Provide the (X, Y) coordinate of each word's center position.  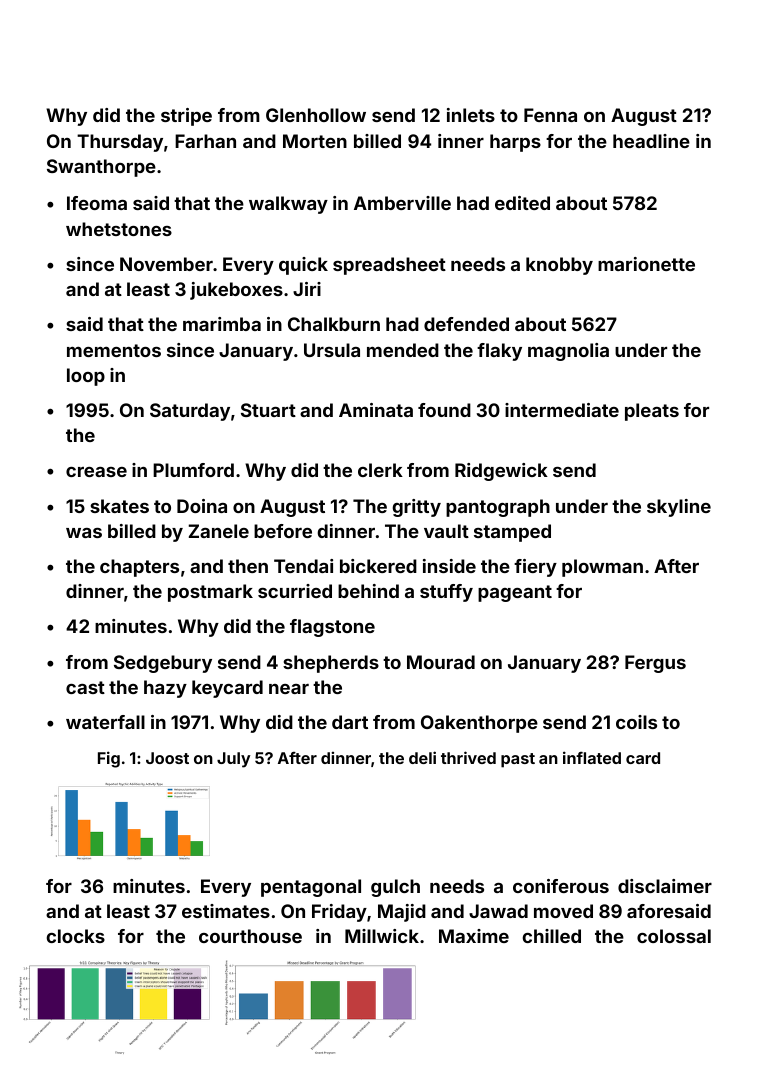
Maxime (474, 936)
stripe (186, 117)
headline (651, 141)
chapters (139, 568)
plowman (602, 568)
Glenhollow (316, 115)
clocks (76, 936)
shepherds (331, 664)
